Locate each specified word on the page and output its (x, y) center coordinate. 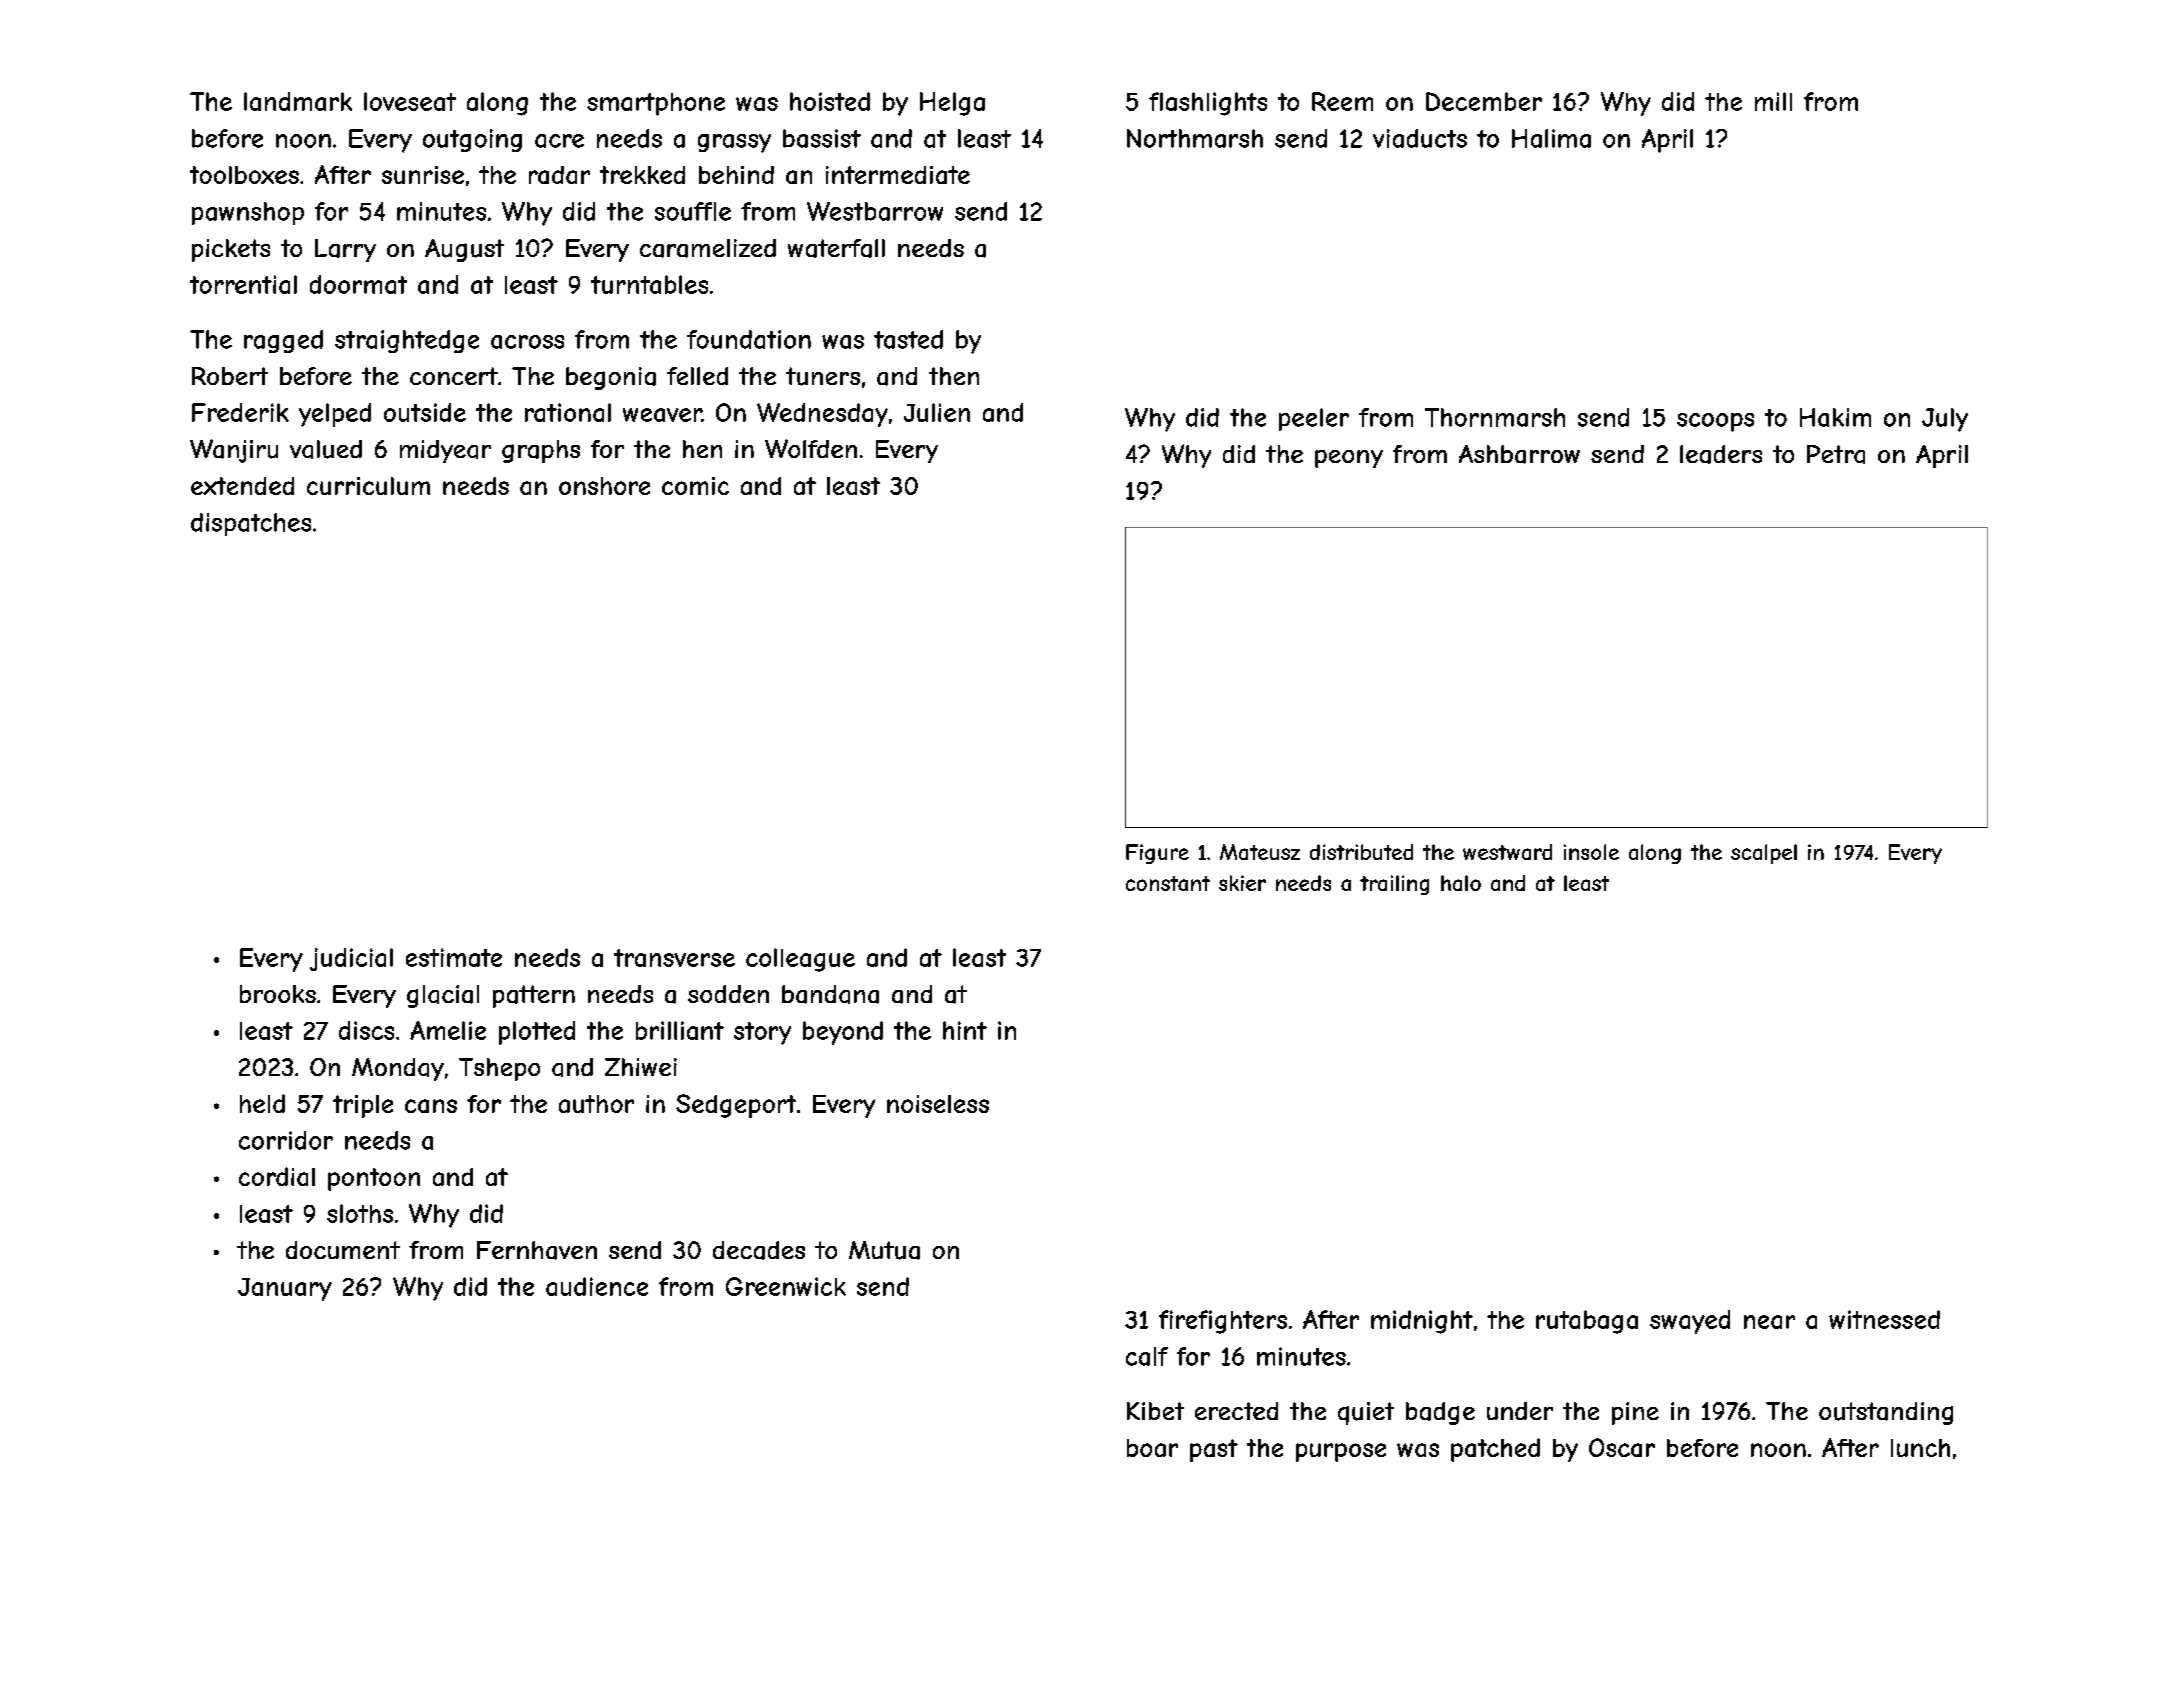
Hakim (1835, 417)
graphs (541, 451)
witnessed (1884, 1319)
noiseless (938, 1104)
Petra (1836, 454)
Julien (937, 412)
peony (1349, 459)
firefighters (1223, 1322)
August (464, 250)
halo (1461, 883)
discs (366, 1030)
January (285, 1289)
